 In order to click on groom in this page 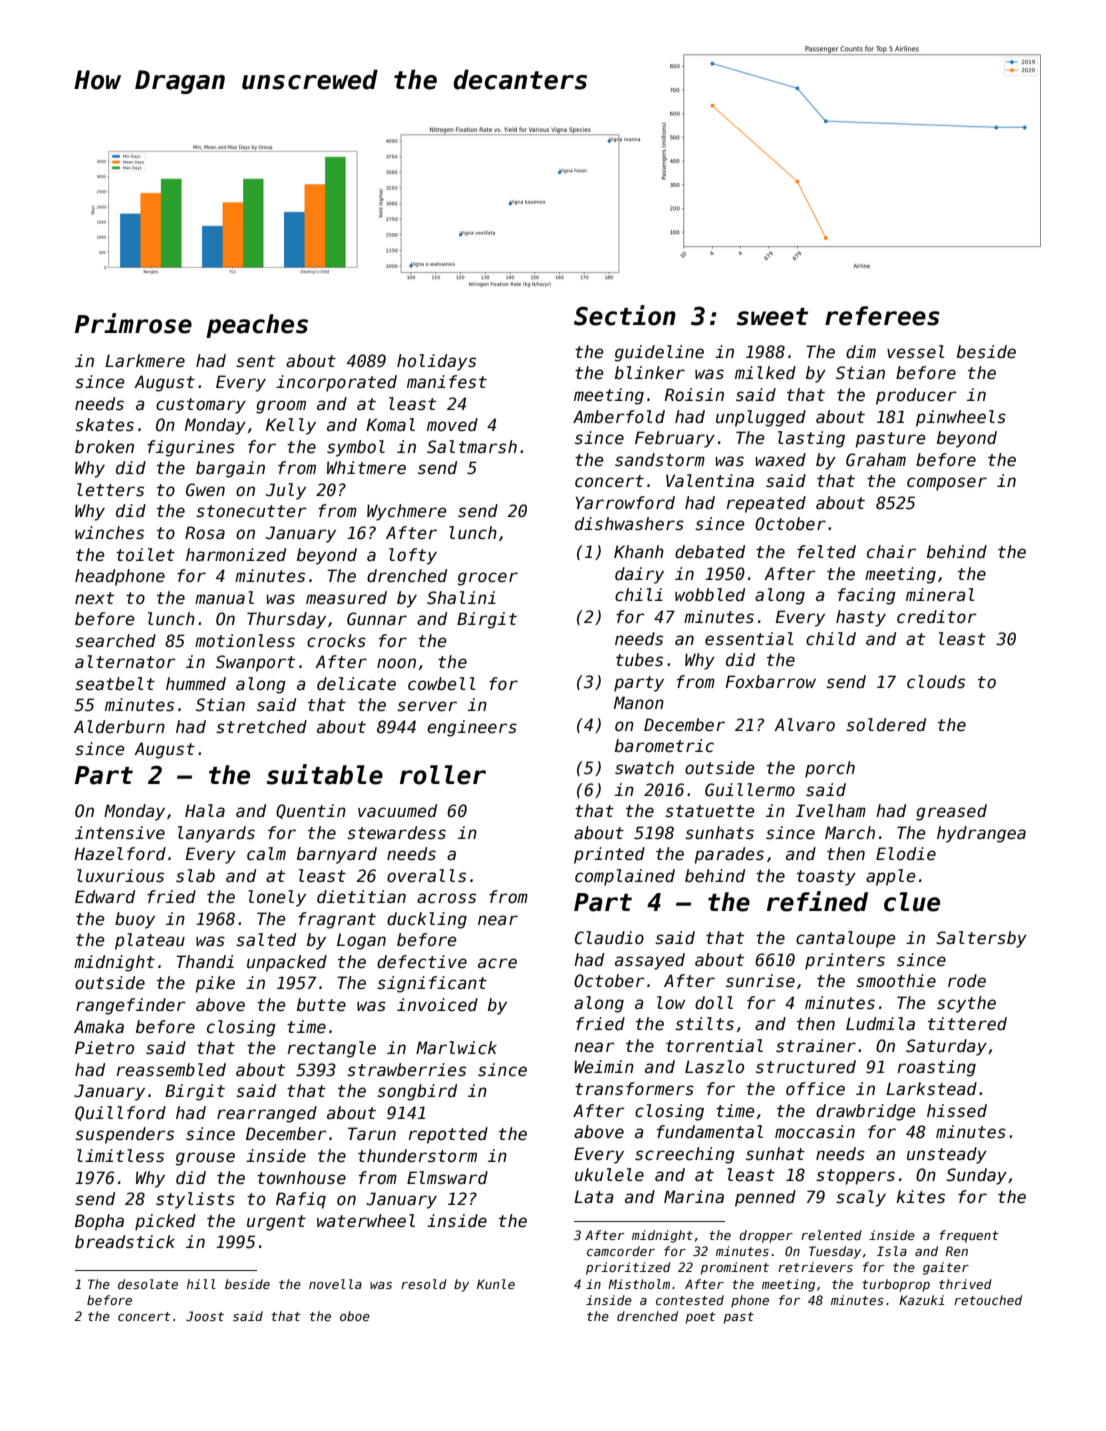, I will do `click(281, 407)`.
